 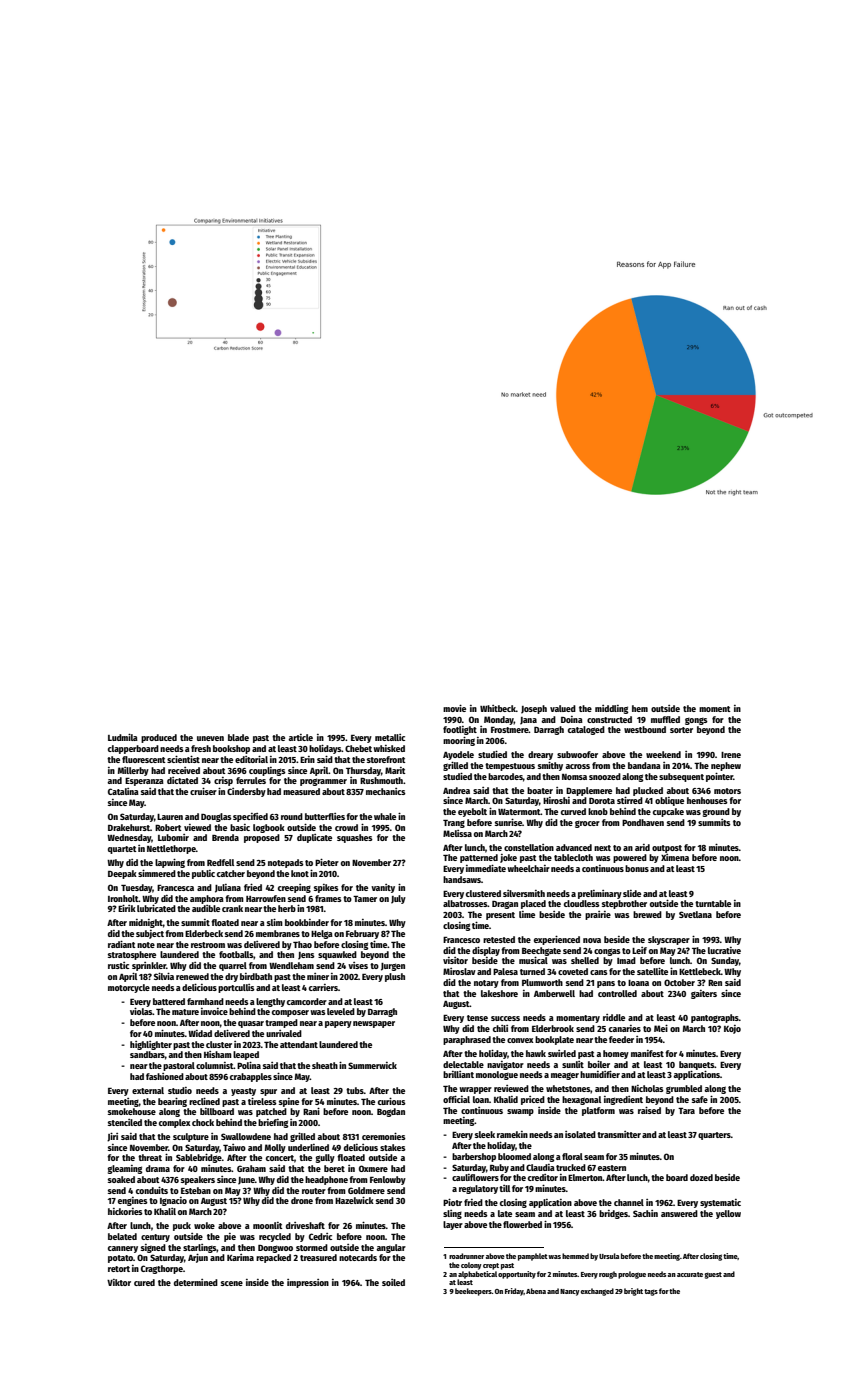 What do you see at coordinates (669, 801) in the page?
I see `oblique` at bounding box center [669, 801].
